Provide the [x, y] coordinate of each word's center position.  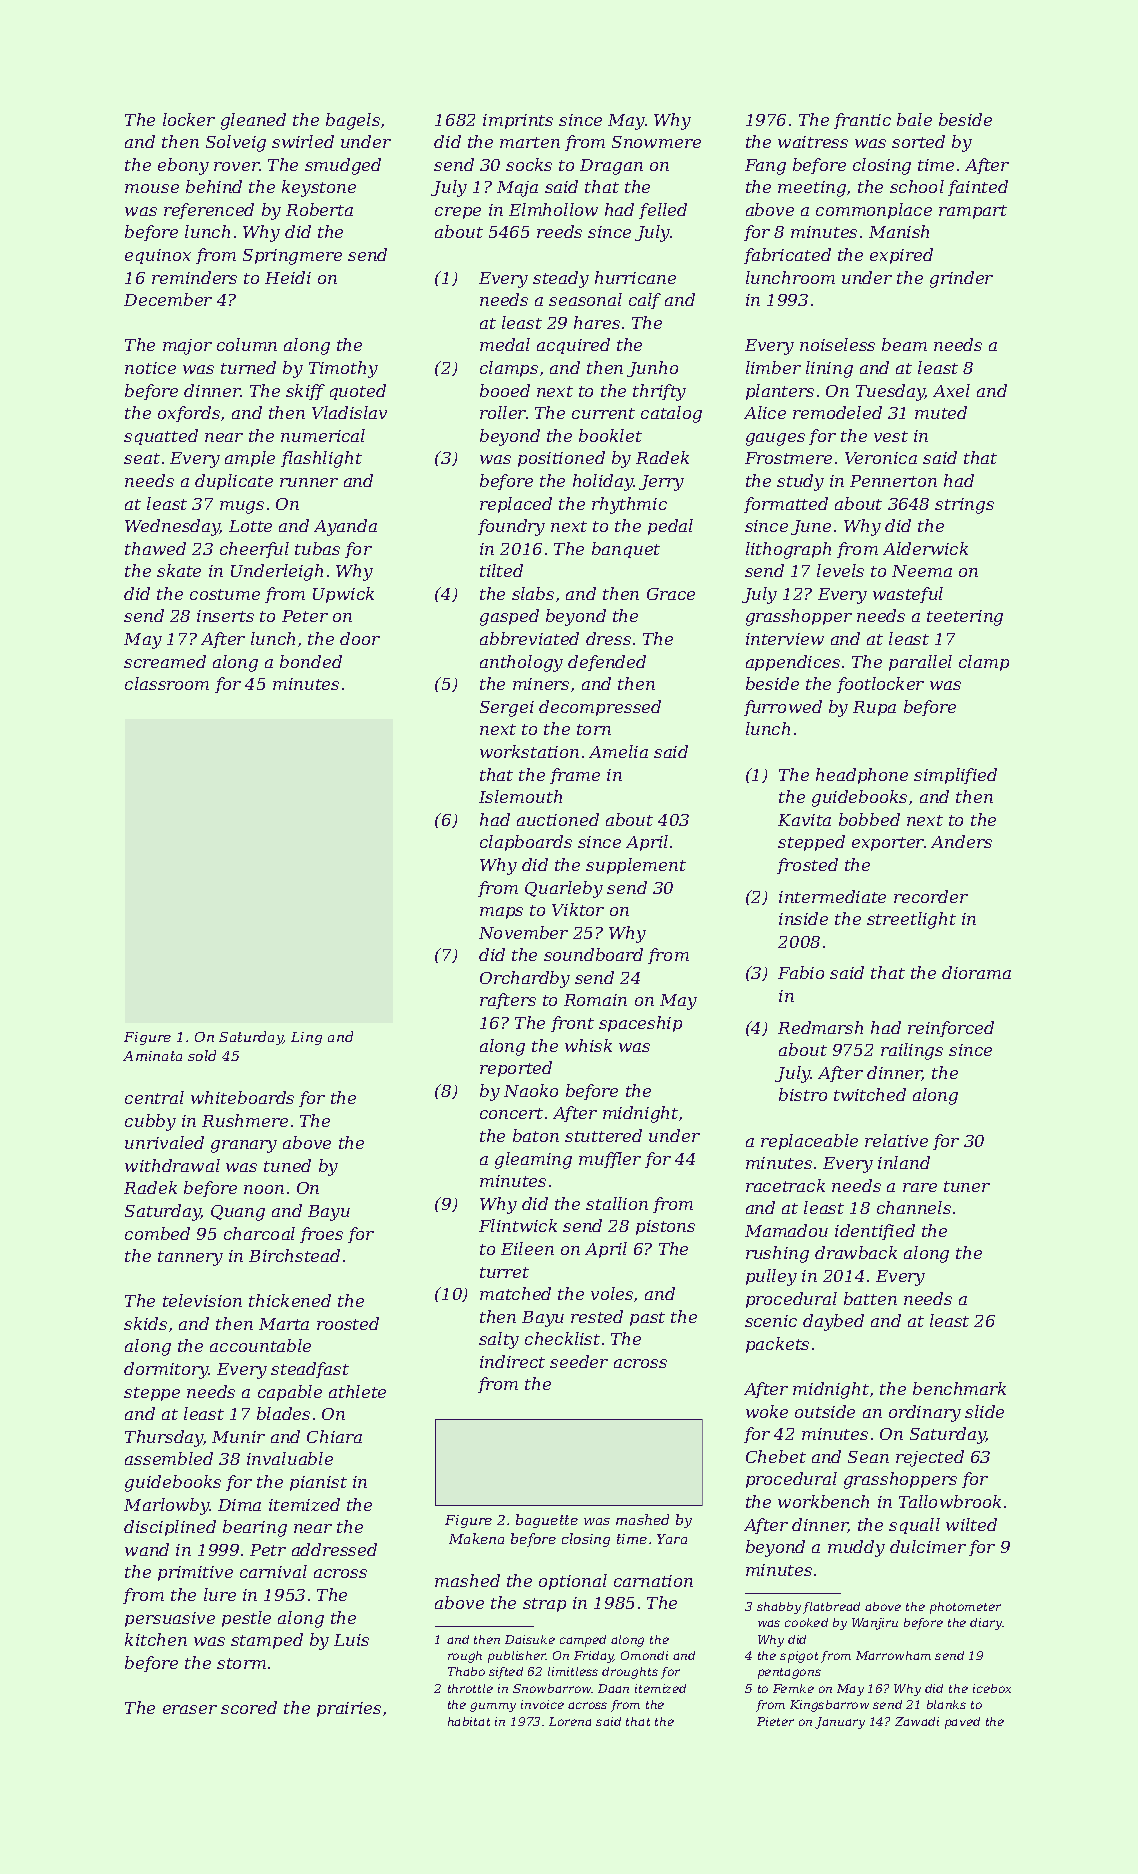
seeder [579, 1361]
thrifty [659, 392]
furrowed [783, 708]
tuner [967, 1186]
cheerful [254, 550]
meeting [812, 189]
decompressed [600, 708]
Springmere [292, 257]
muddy [856, 1548]
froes [321, 1235]
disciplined [170, 1528]
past [647, 1319]
